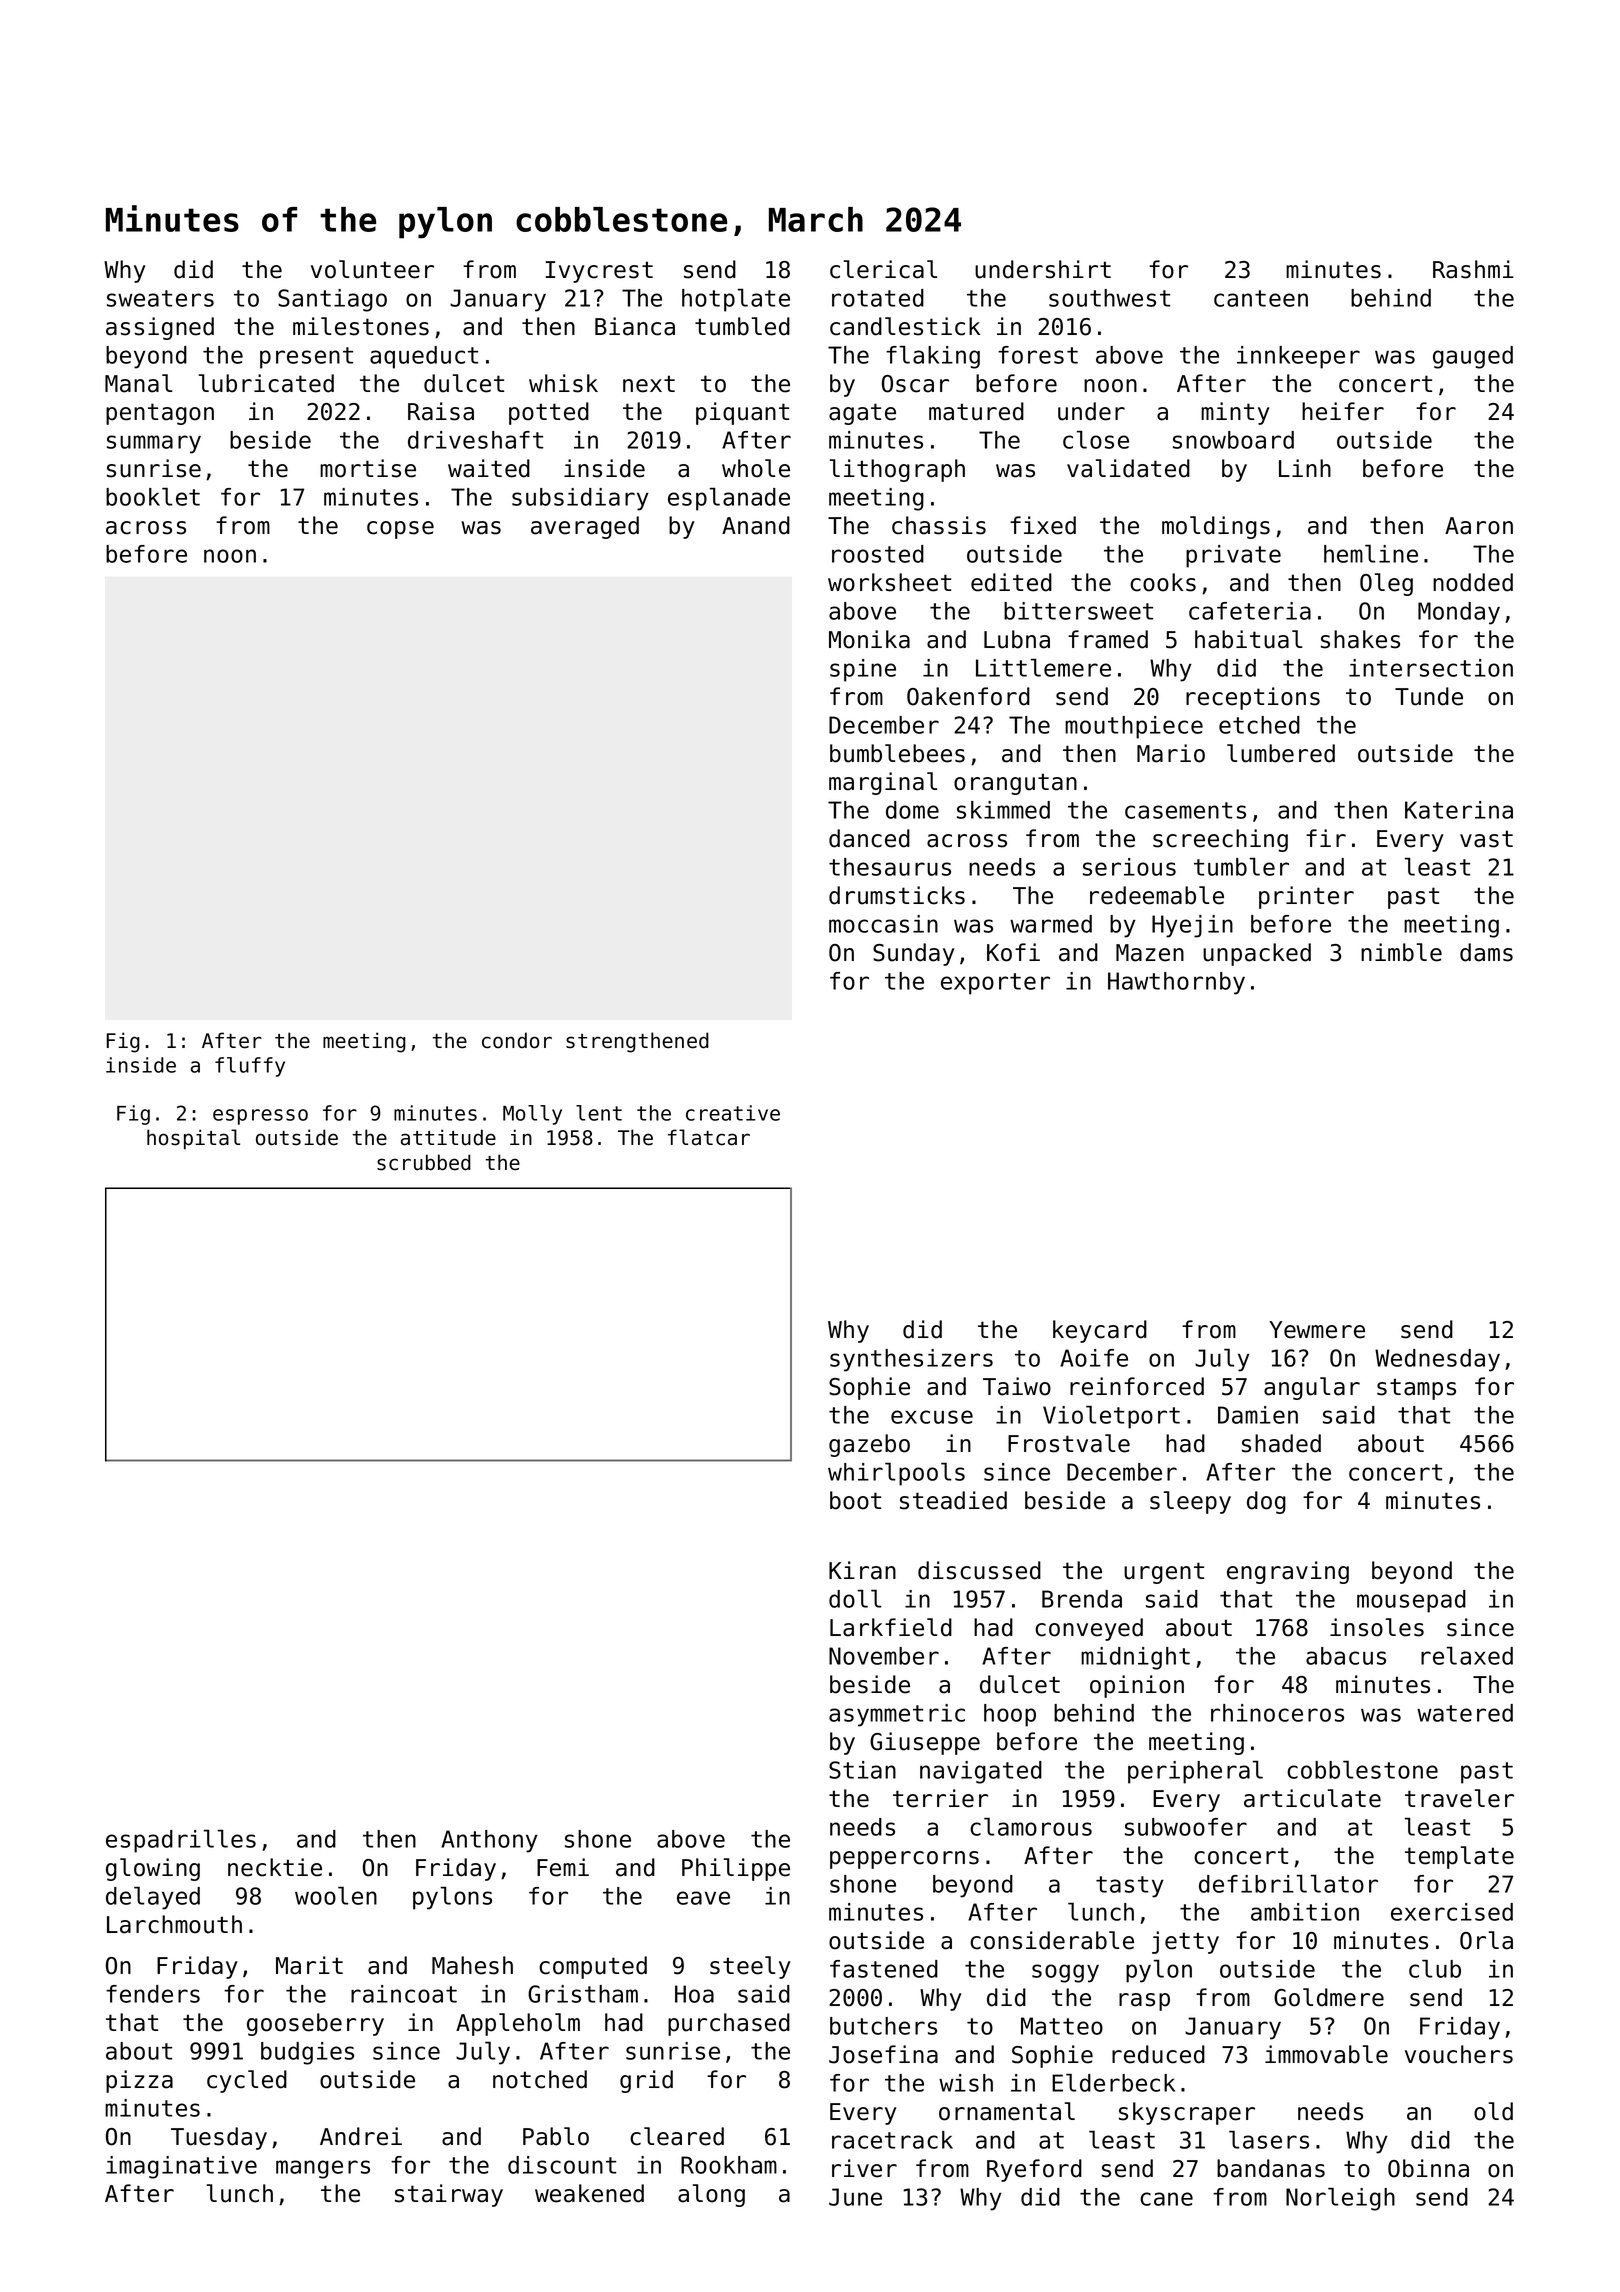 Image resolution: width=1620 pixels, height=2292 pixels. I want to click on canteen, so click(1261, 298).
